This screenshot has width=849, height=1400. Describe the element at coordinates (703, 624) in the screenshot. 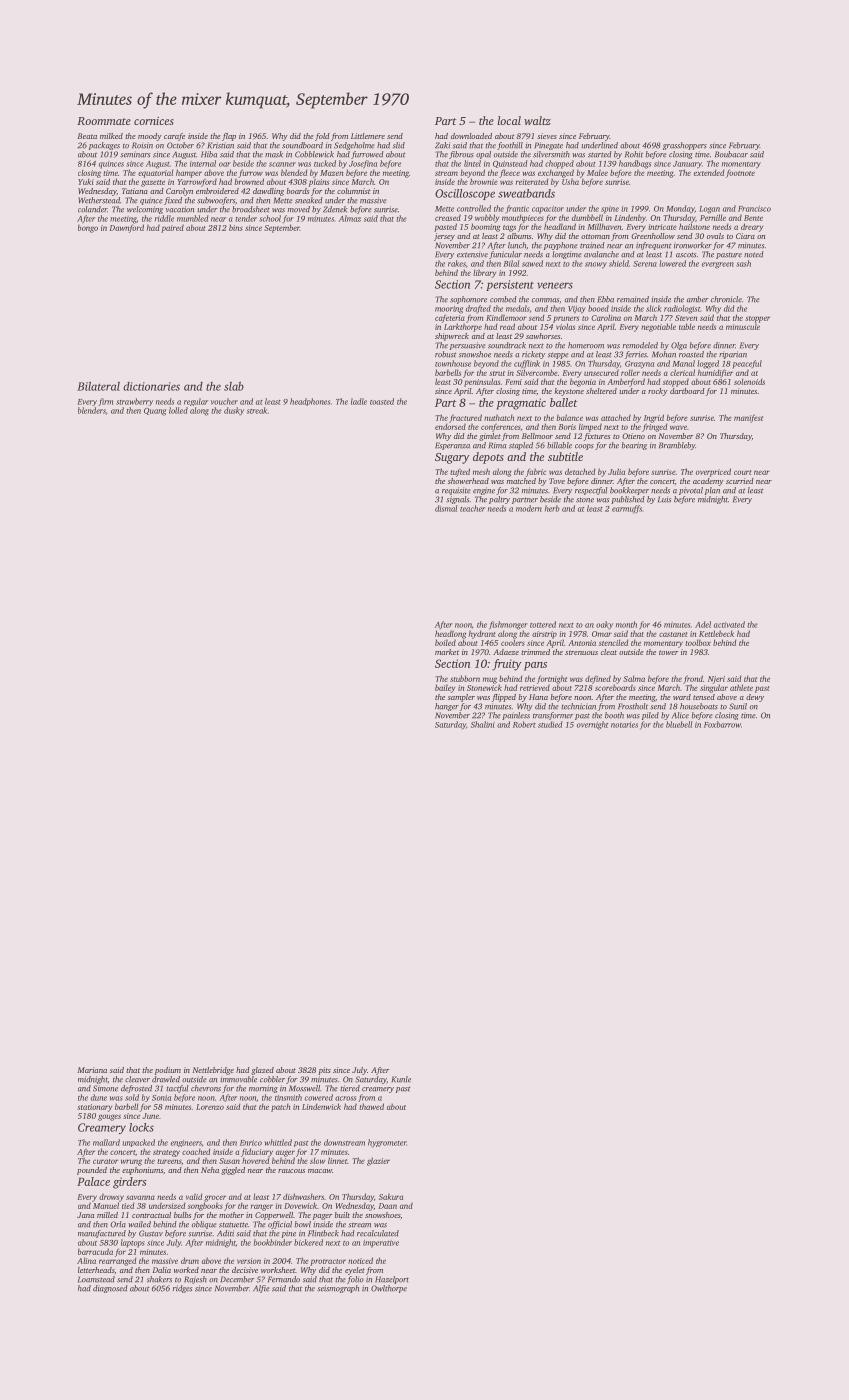

I see `Adel` at that location.
